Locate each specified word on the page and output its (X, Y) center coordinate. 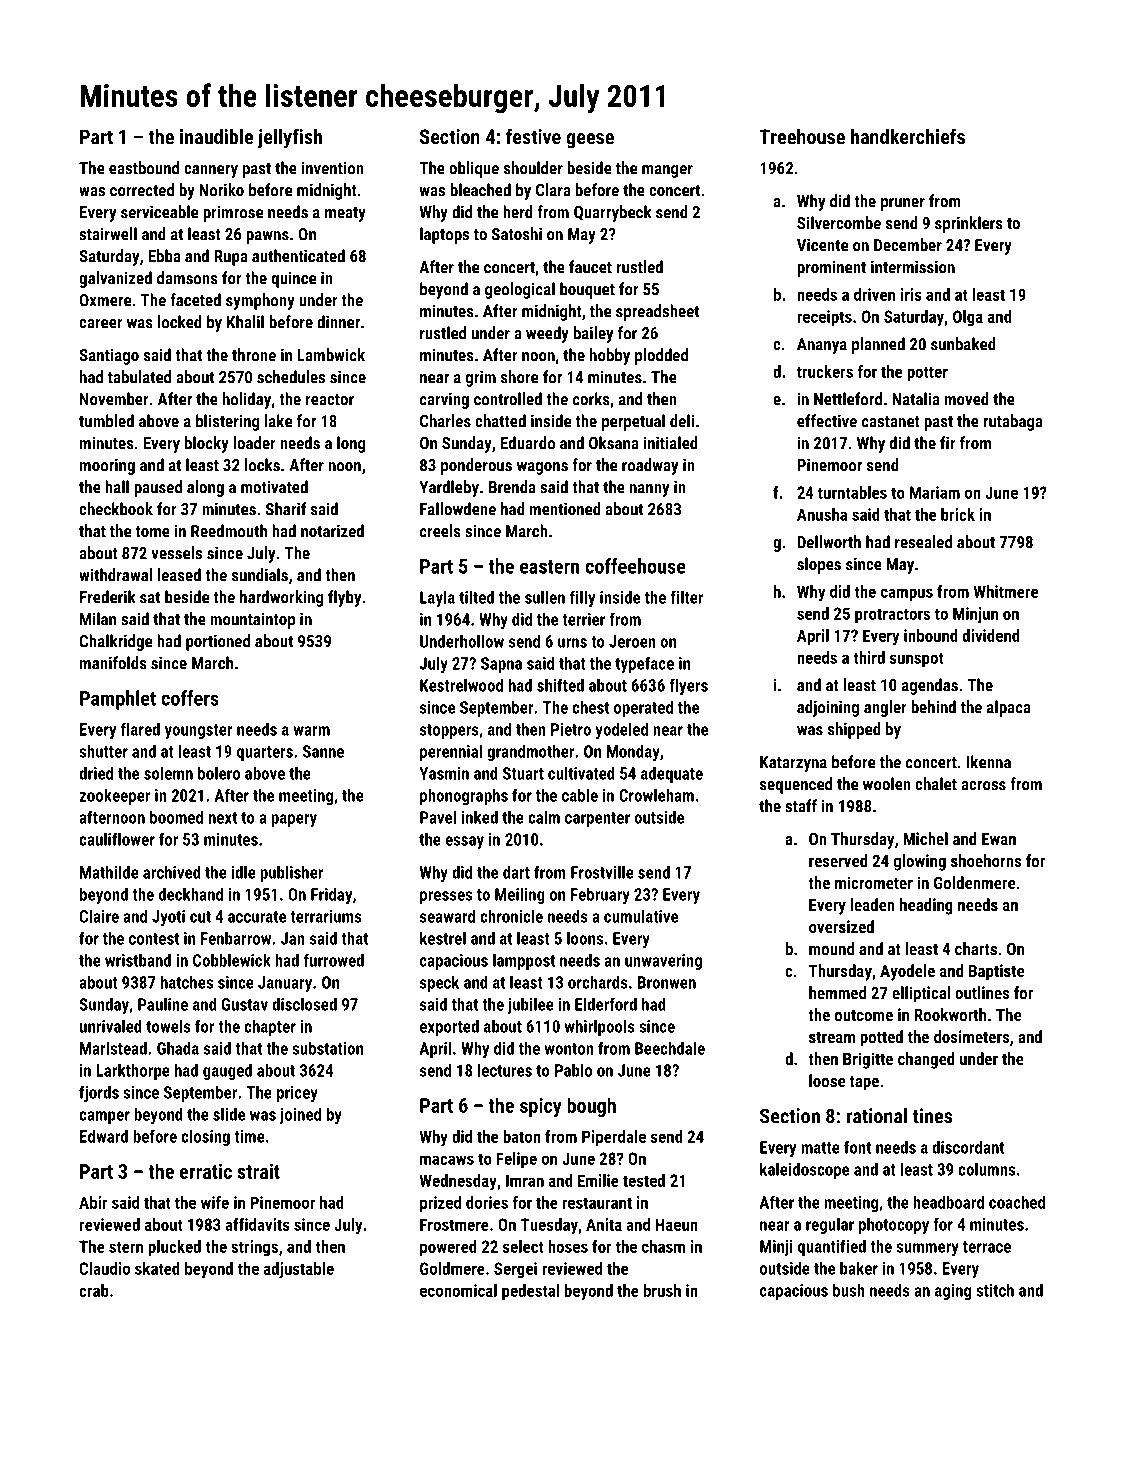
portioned (218, 642)
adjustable (299, 1270)
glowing (920, 862)
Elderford (606, 1004)
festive (533, 136)
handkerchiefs (908, 136)
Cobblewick (232, 960)
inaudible (216, 136)
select (523, 1246)
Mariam (935, 492)
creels (440, 531)
